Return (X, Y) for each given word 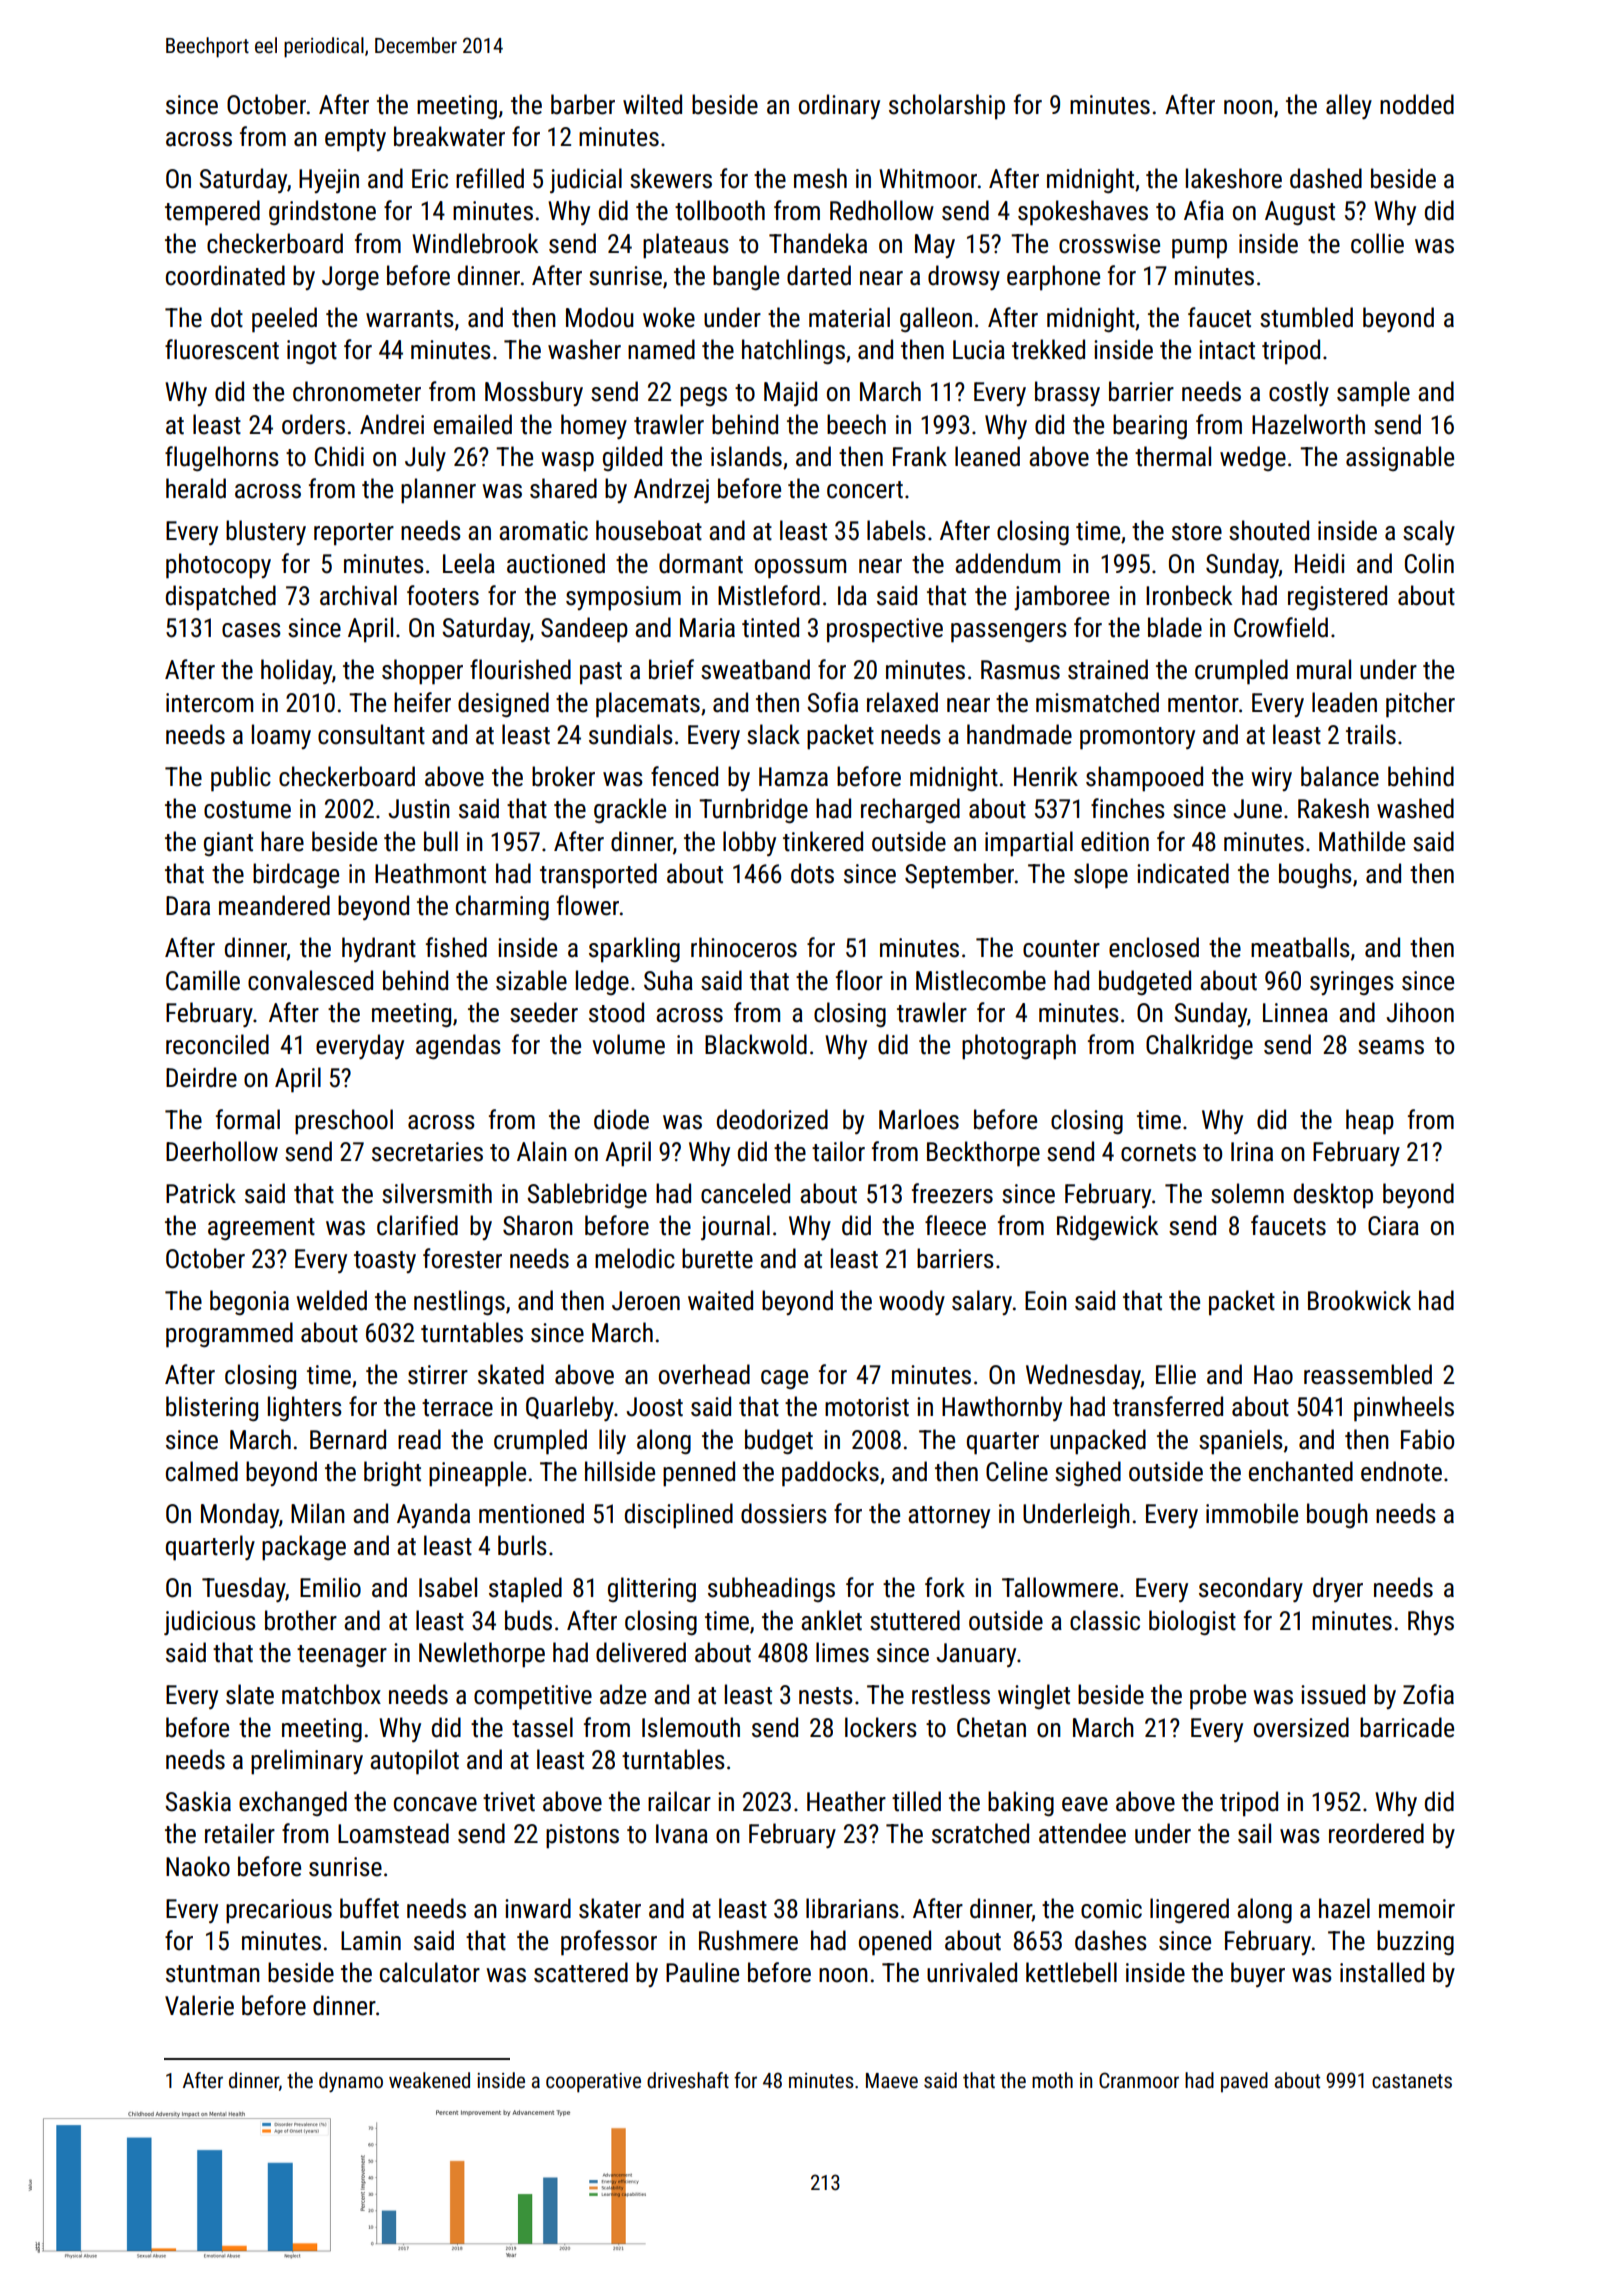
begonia (249, 1303)
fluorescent (222, 349)
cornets (1158, 1153)
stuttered (915, 1620)
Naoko (198, 1866)
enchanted (1301, 1471)
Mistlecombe (981, 980)
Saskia (198, 1801)
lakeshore (1234, 178)
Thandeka (818, 243)
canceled (745, 1193)
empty (355, 140)
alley (1349, 106)
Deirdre (201, 1077)
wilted (652, 104)
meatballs (1300, 947)
